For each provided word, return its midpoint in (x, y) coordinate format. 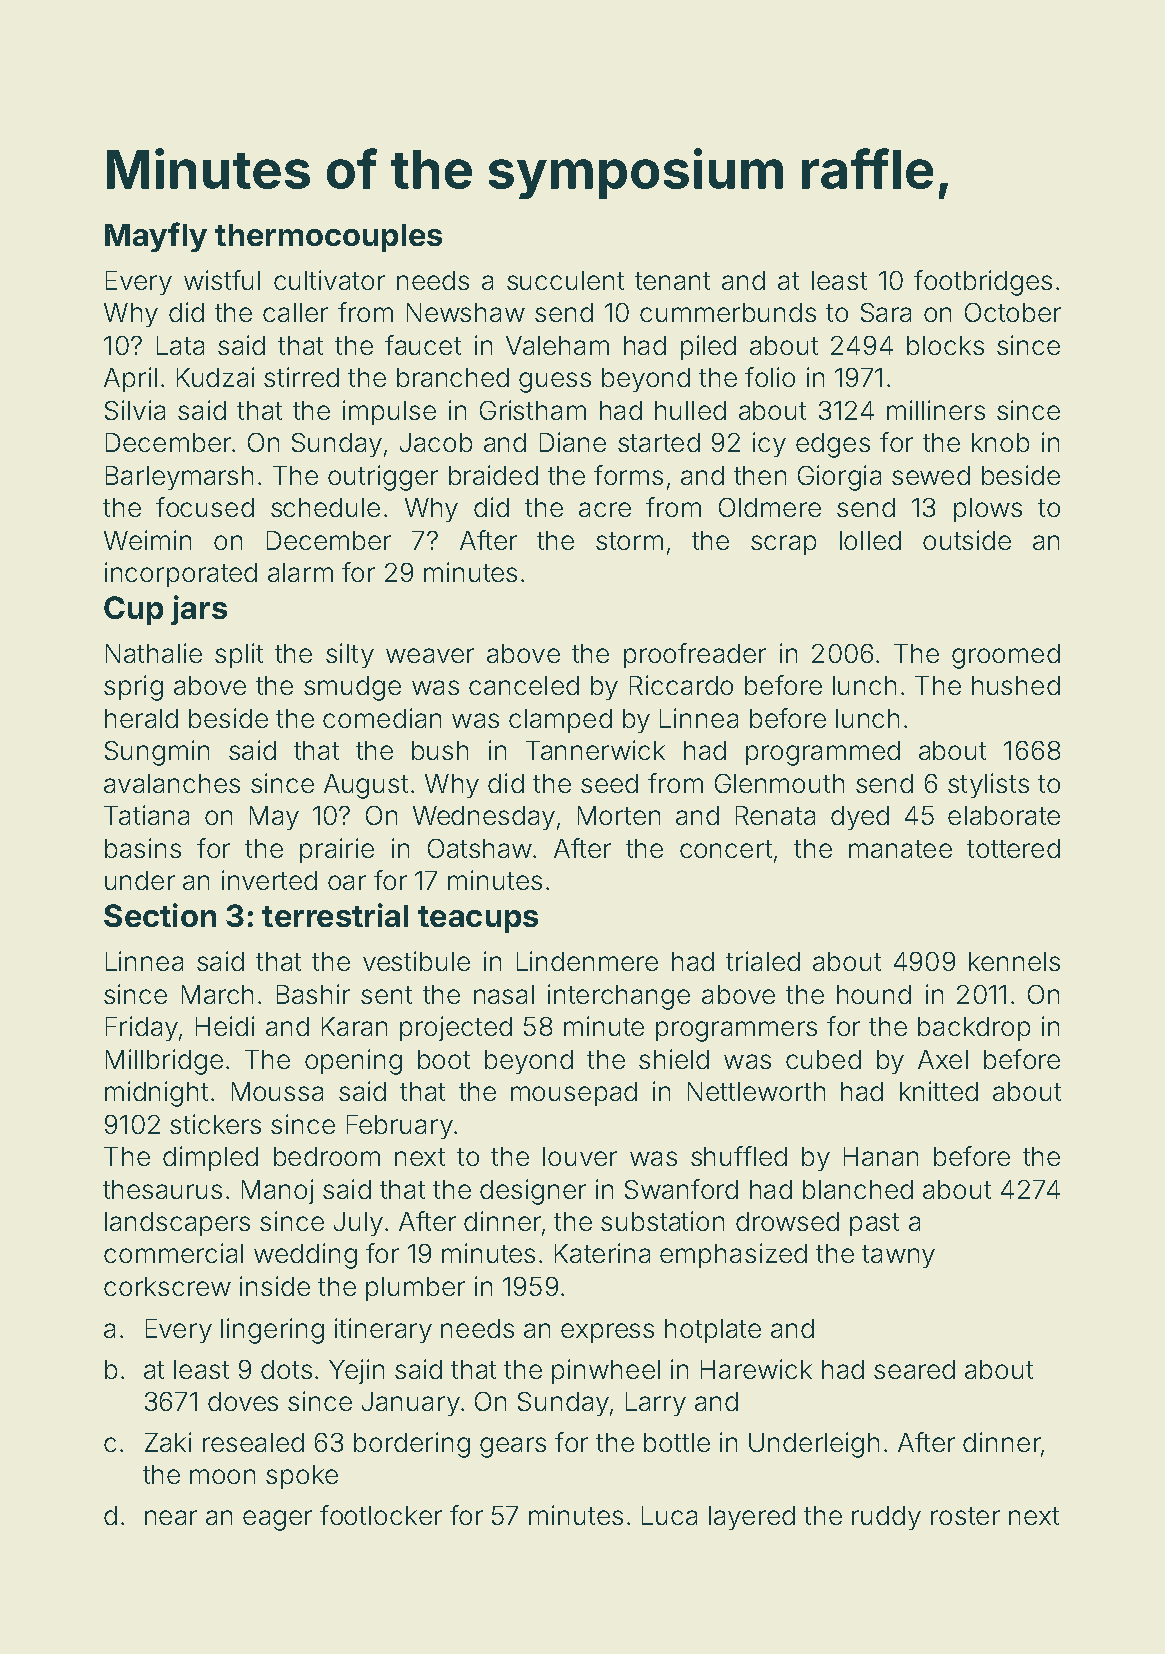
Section (160, 915)
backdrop (974, 1029)
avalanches (172, 783)
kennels (1014, 961)
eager (277, 1520)
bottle (677, 1442)
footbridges (983, 283)
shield (674, 1059)
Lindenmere (587, 961)
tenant (672, 281)
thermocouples (328, 238)
